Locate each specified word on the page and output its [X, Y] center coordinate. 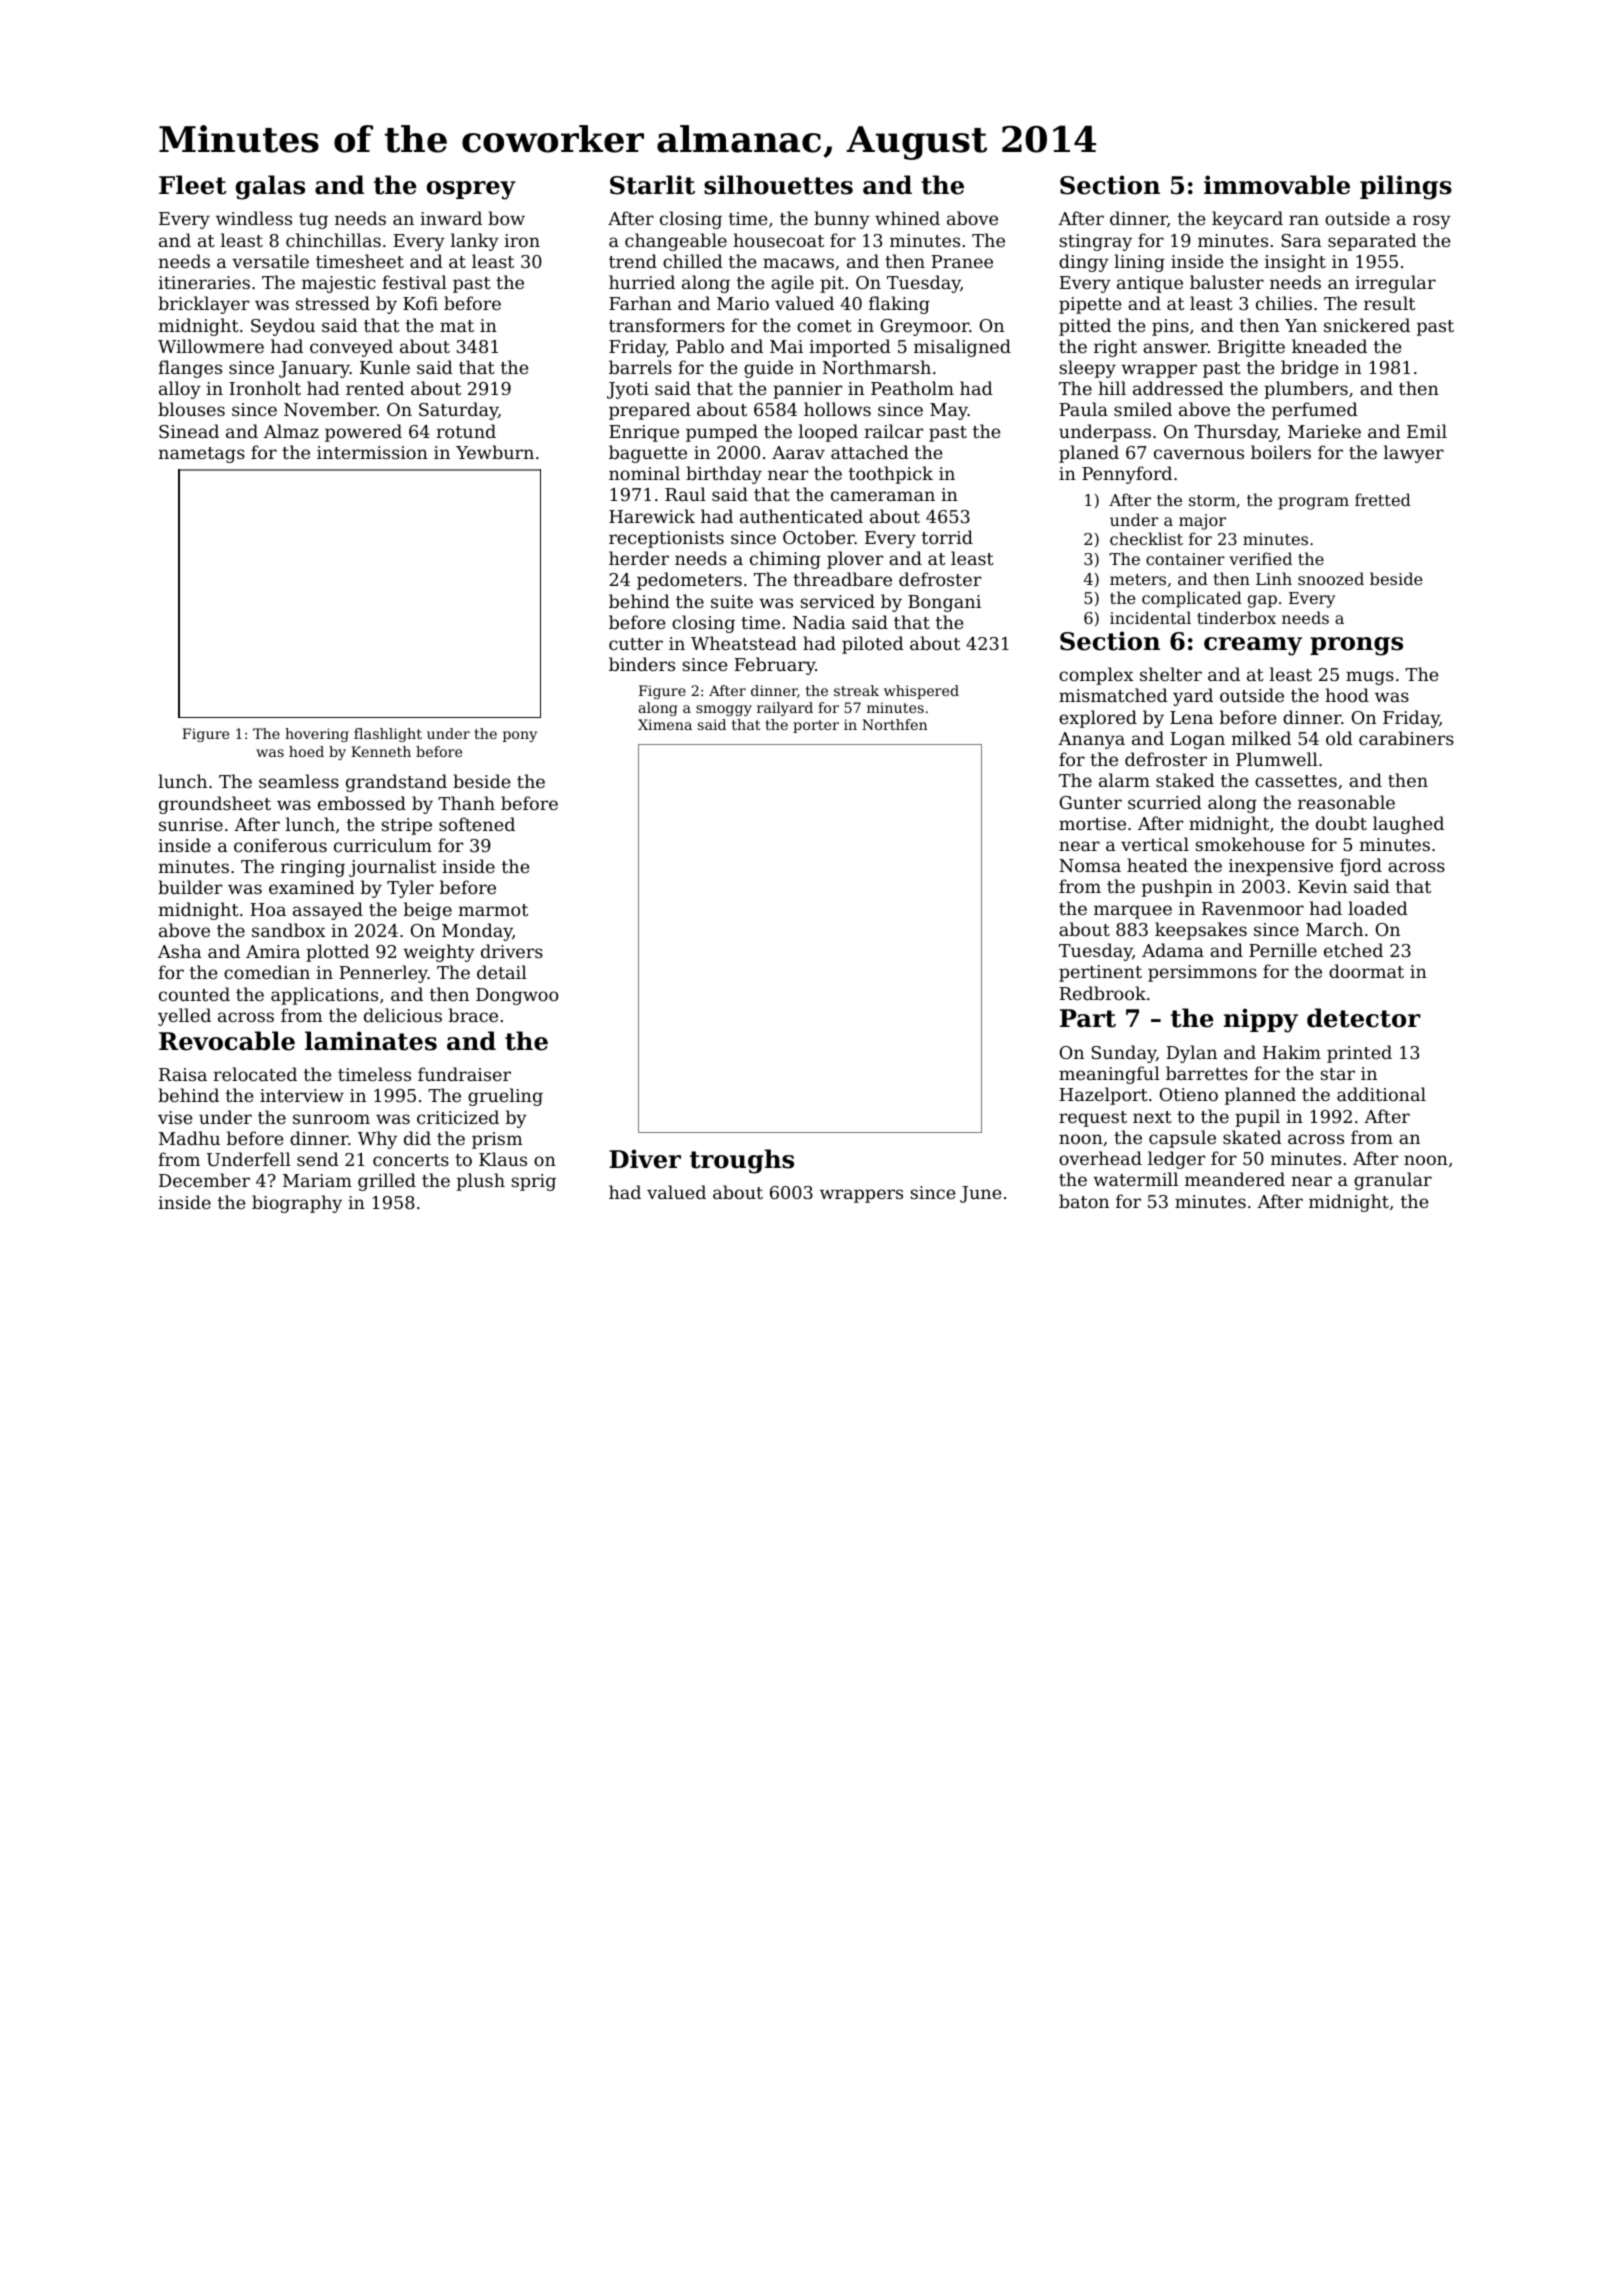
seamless [299, 781]
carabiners [1406, 738]
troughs [742, 1161]
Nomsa [1090, 865]
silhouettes [778, 185]
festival [414, 282]
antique [1150, 284]
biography [297, 1204]
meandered [1235, 1179]
